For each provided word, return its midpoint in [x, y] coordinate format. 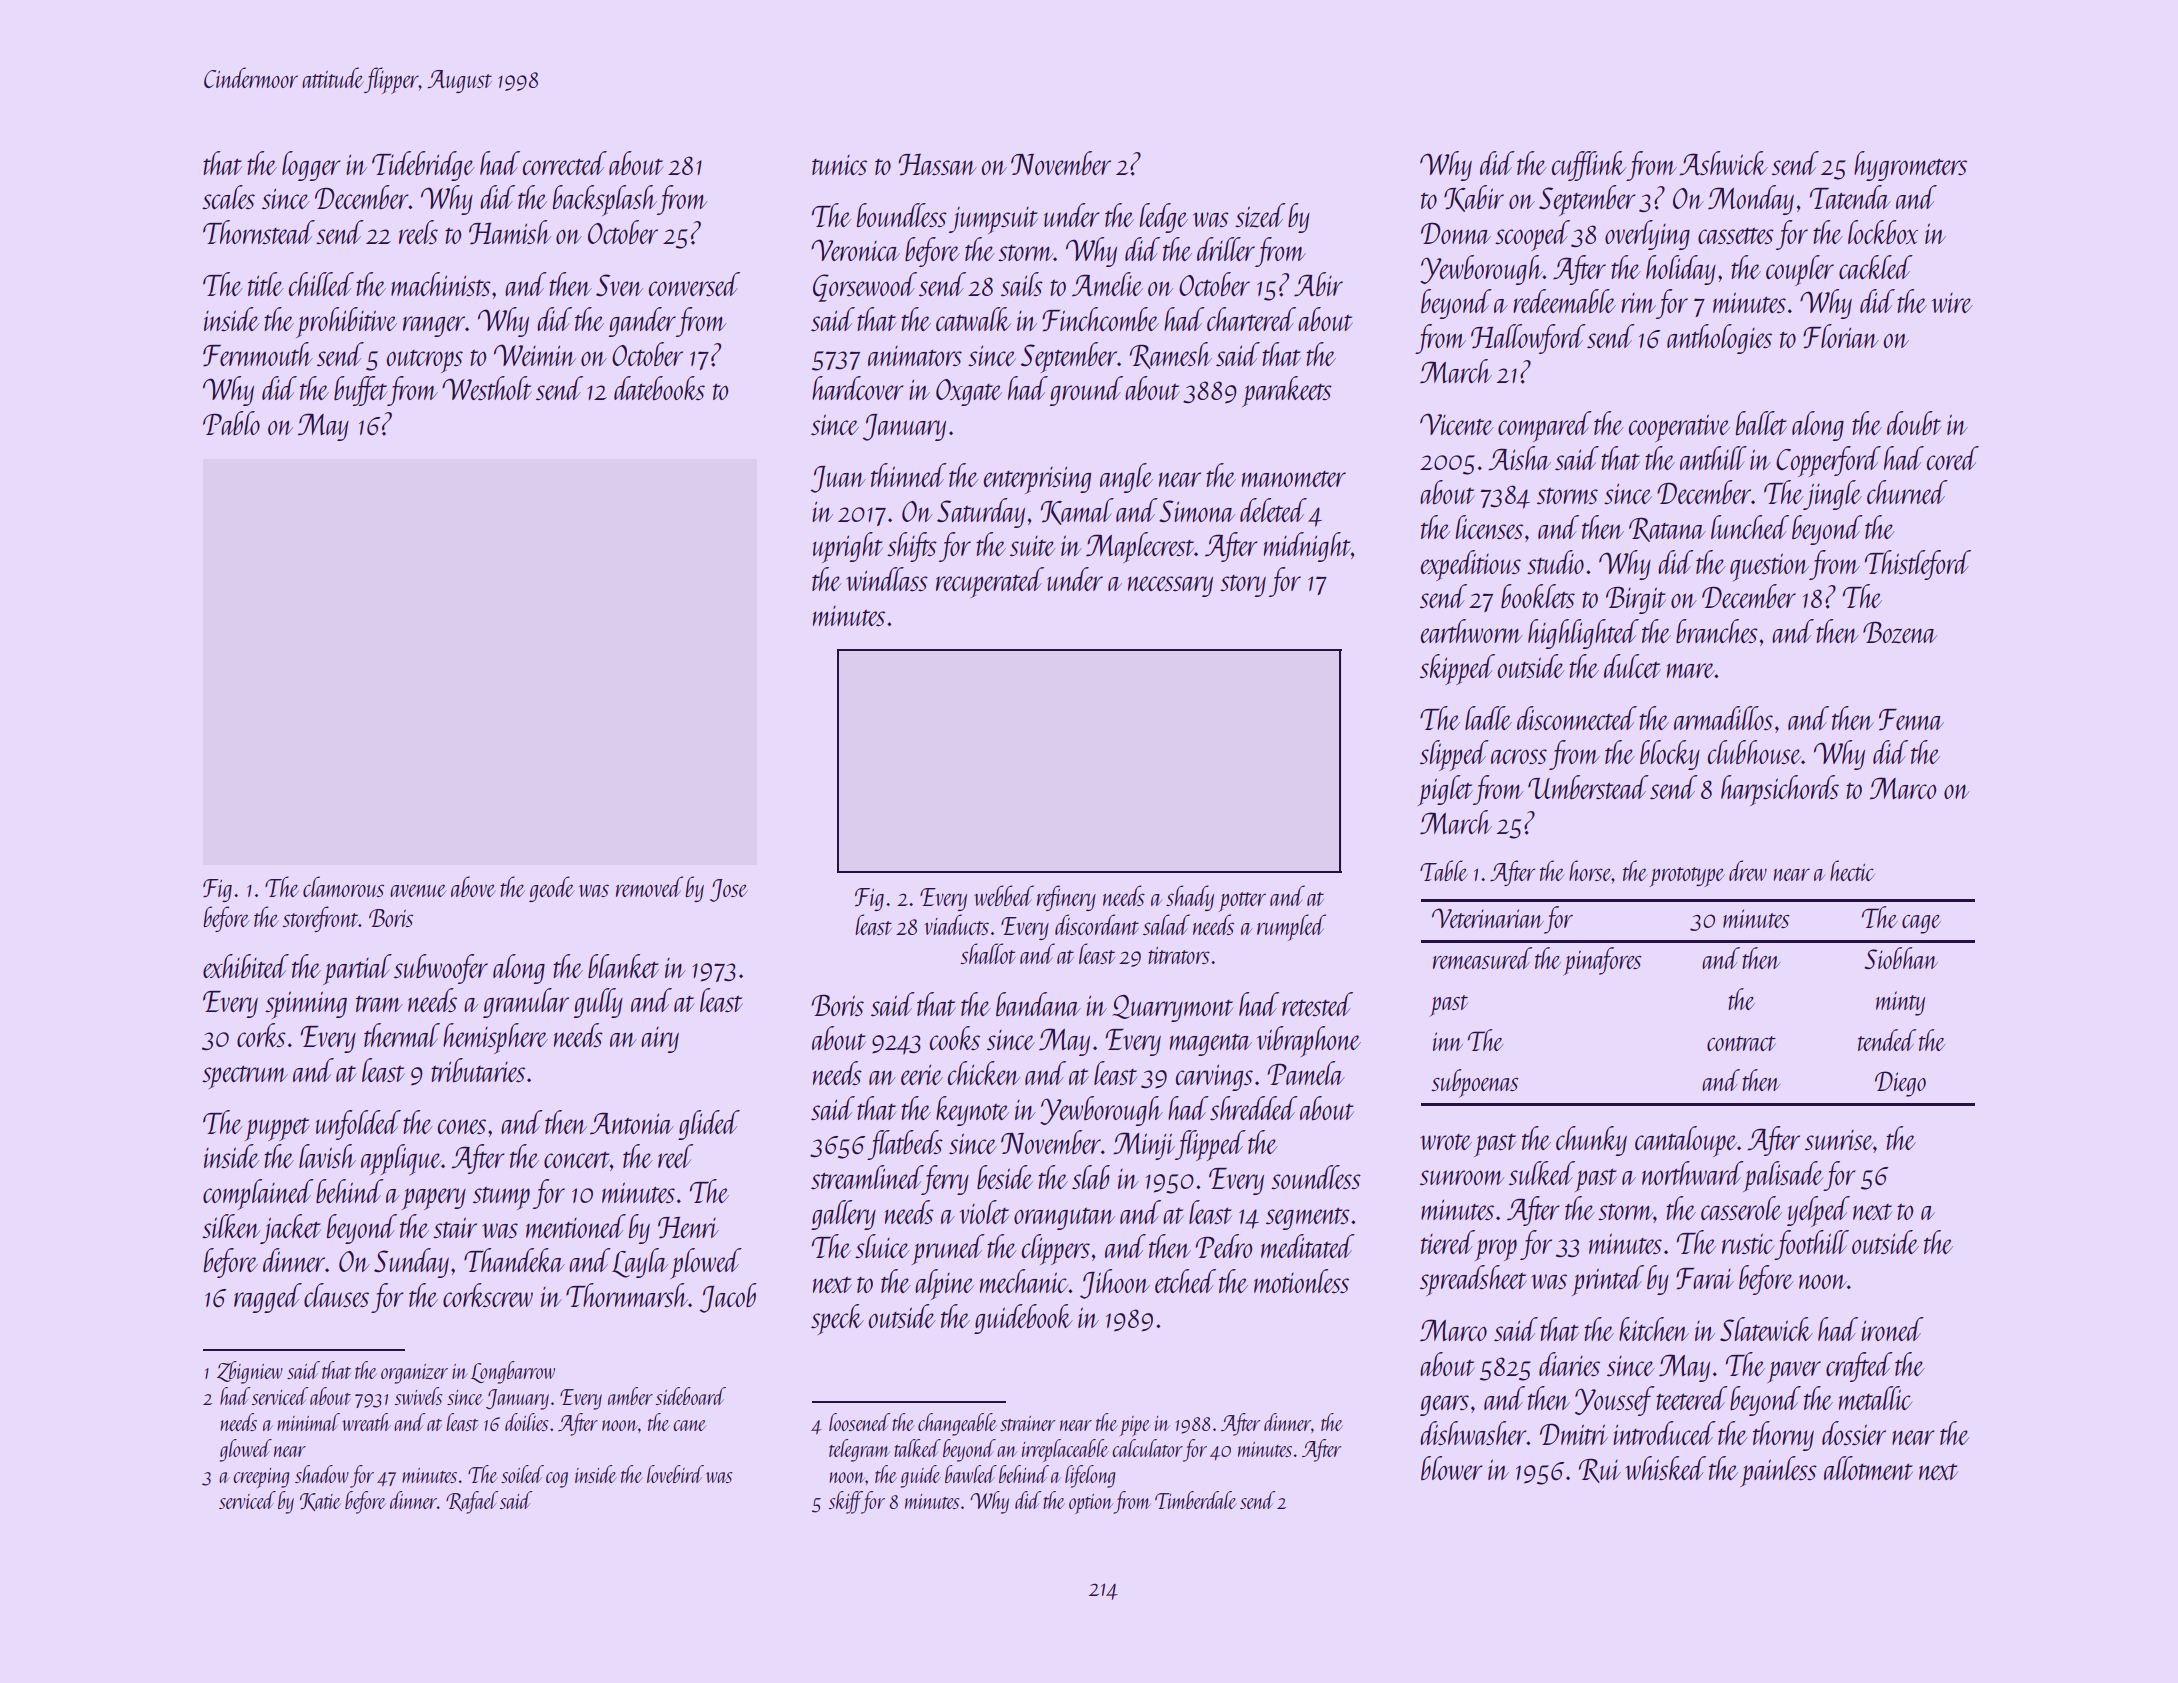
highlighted [1583, 634]
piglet [1445, 790]
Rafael [472, 1502]
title [265, 284]
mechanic [1024, 1281]
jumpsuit [993, 220]
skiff [845, 1502]
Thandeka [514, 1260]
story [1243, 586]
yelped [1818, 1211]
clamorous [343, 886]
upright [848, 547]
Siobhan [1901, 958]
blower [1452, 1468]
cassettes [1736, 235]
